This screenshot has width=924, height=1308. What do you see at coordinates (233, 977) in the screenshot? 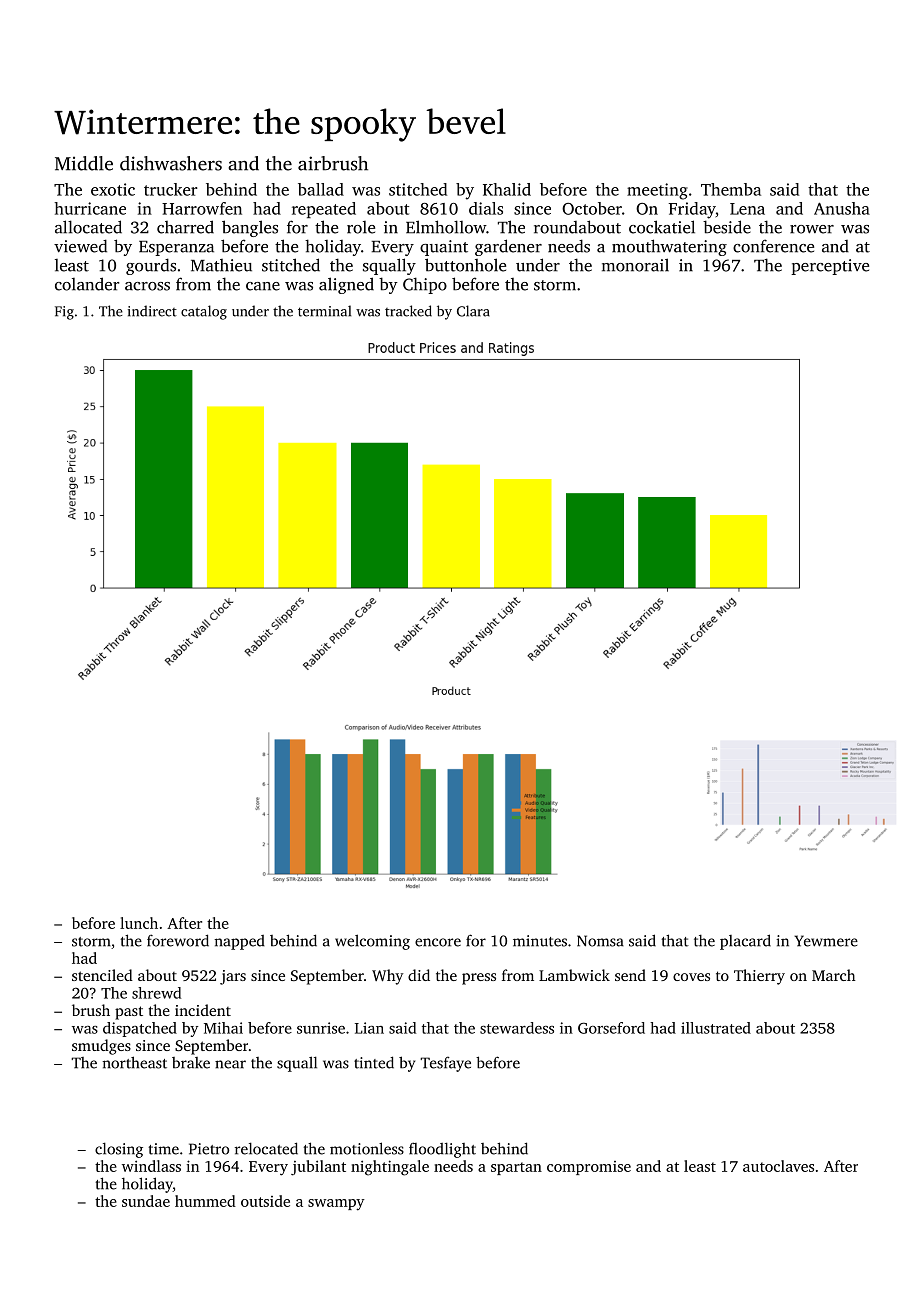
I see `jars` at bounding box center [233, 977].
